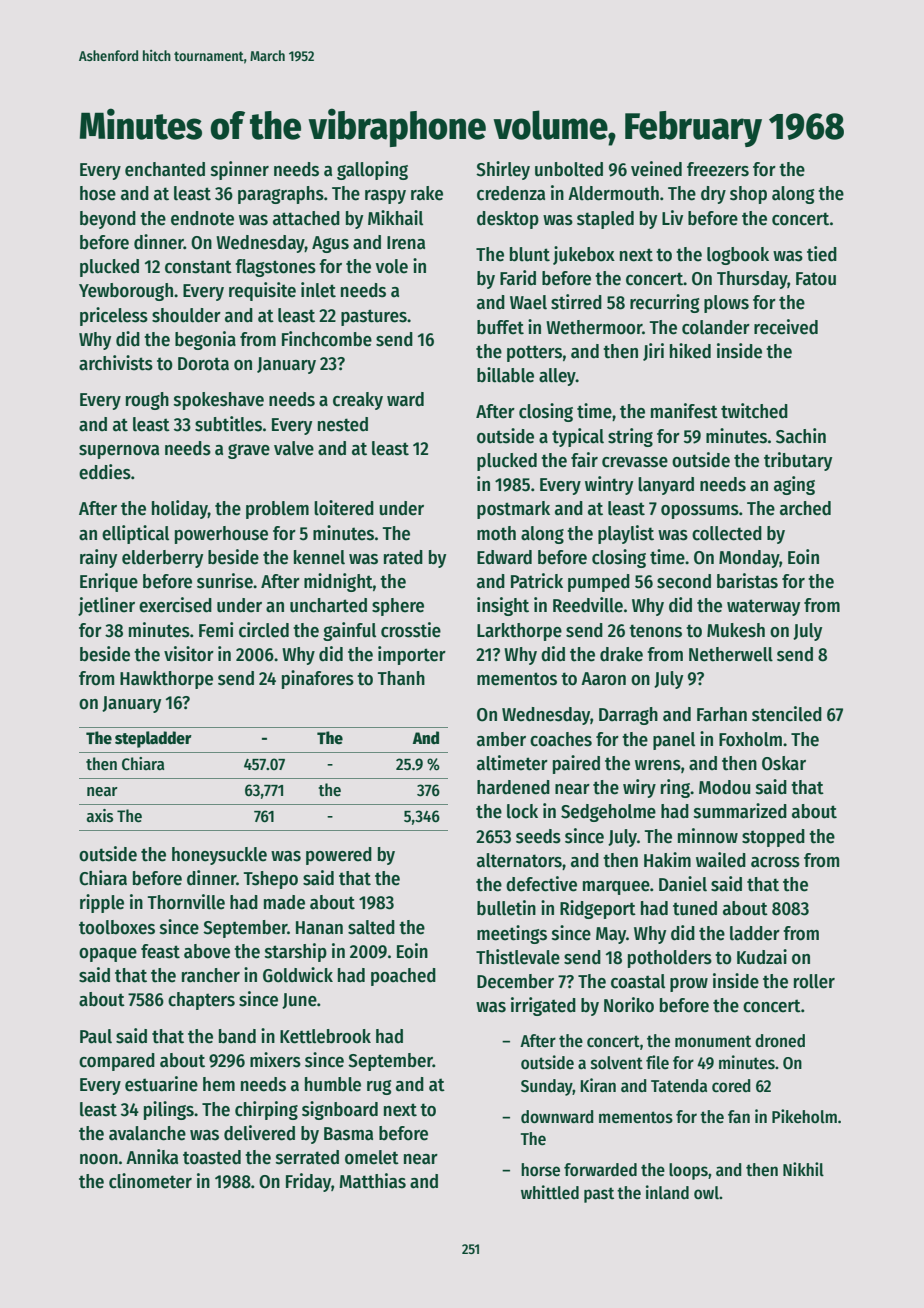 The width and height of the document is (924, 1308). Describe the element at coordinates (506, 908) in the document. I see `bulletin` at that location.
